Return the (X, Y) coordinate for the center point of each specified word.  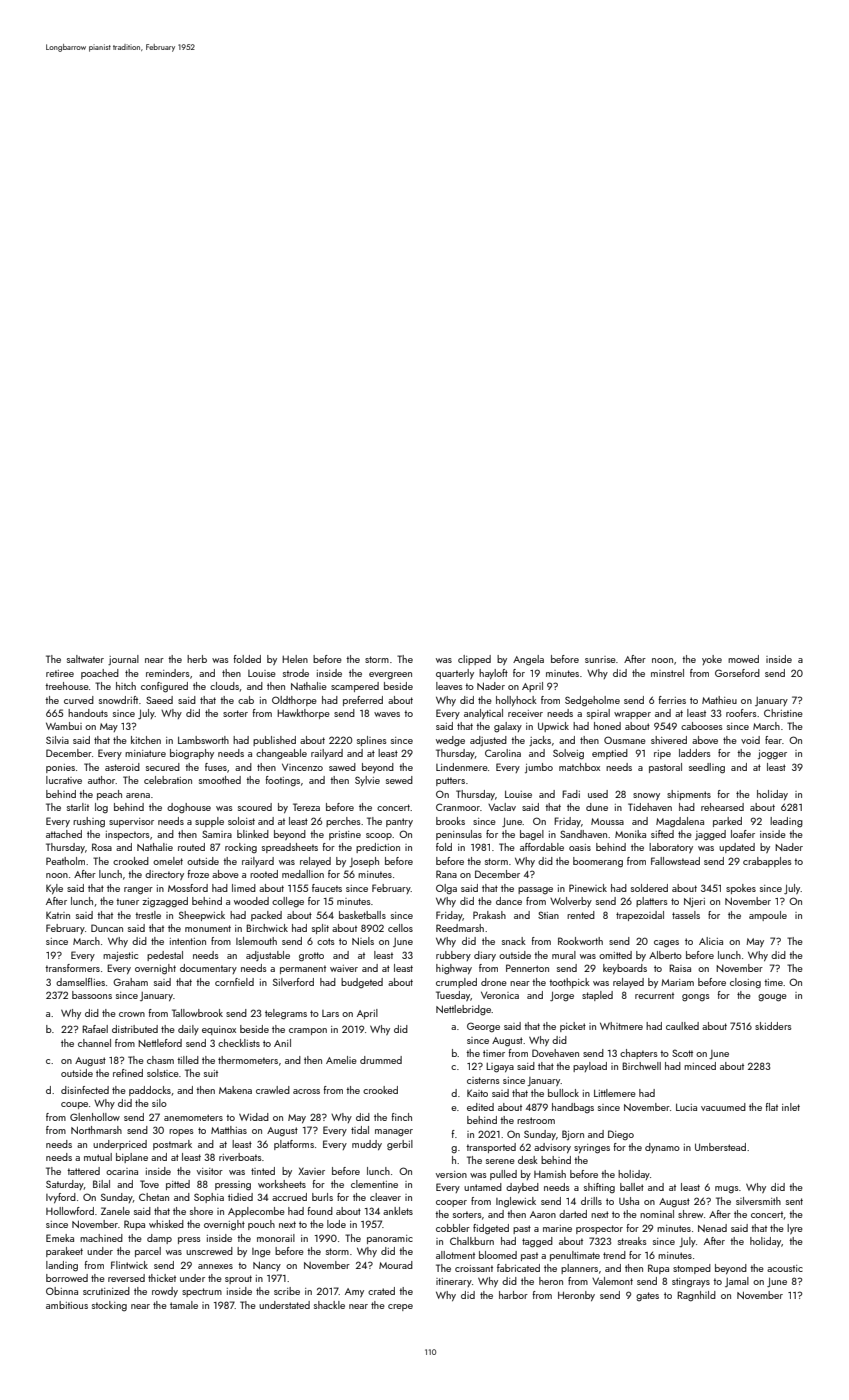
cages (666, 944)
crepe (400, 1307)
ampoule (768, 916)
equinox (219, 1030)
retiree (60, 673)
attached (64, 834)
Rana (446, 874)
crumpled (456, 983)
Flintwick (129, 1265)
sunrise (600, 659)
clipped (474, 660)
